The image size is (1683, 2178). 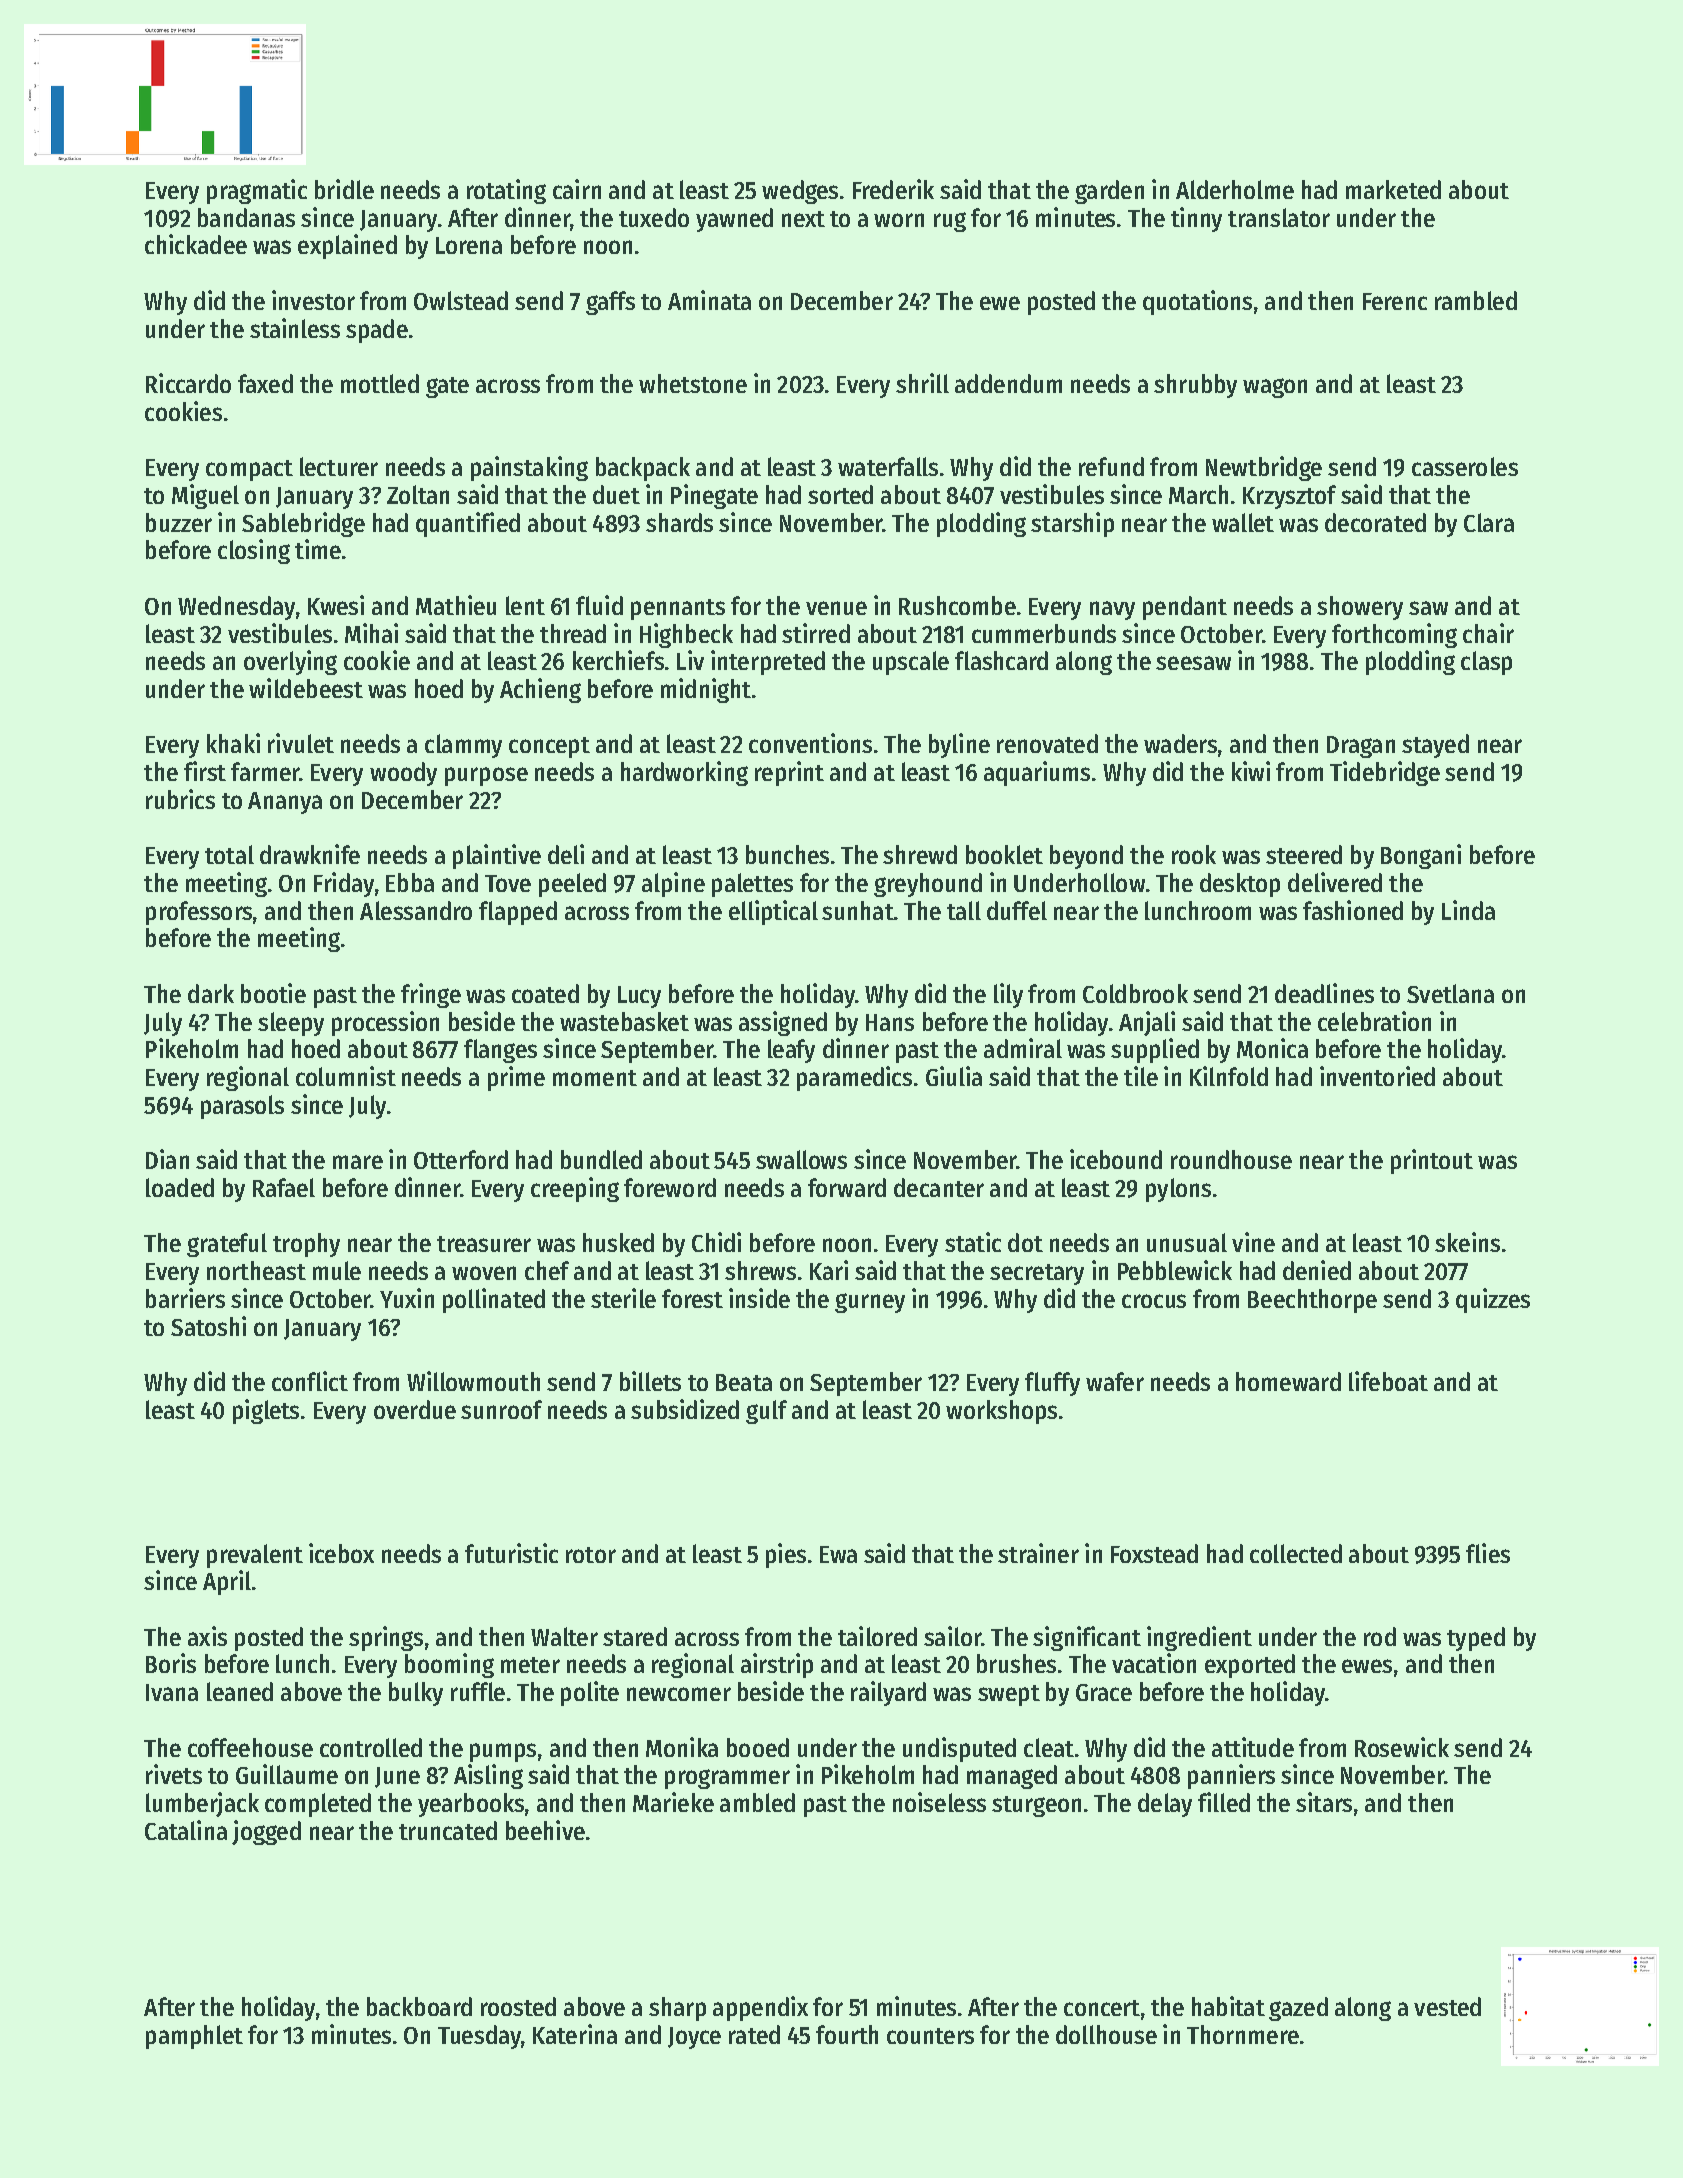 What do you see at coordinates (257, 191) in the image?
I see `pragmatic` at bounding box center [257, 191].
